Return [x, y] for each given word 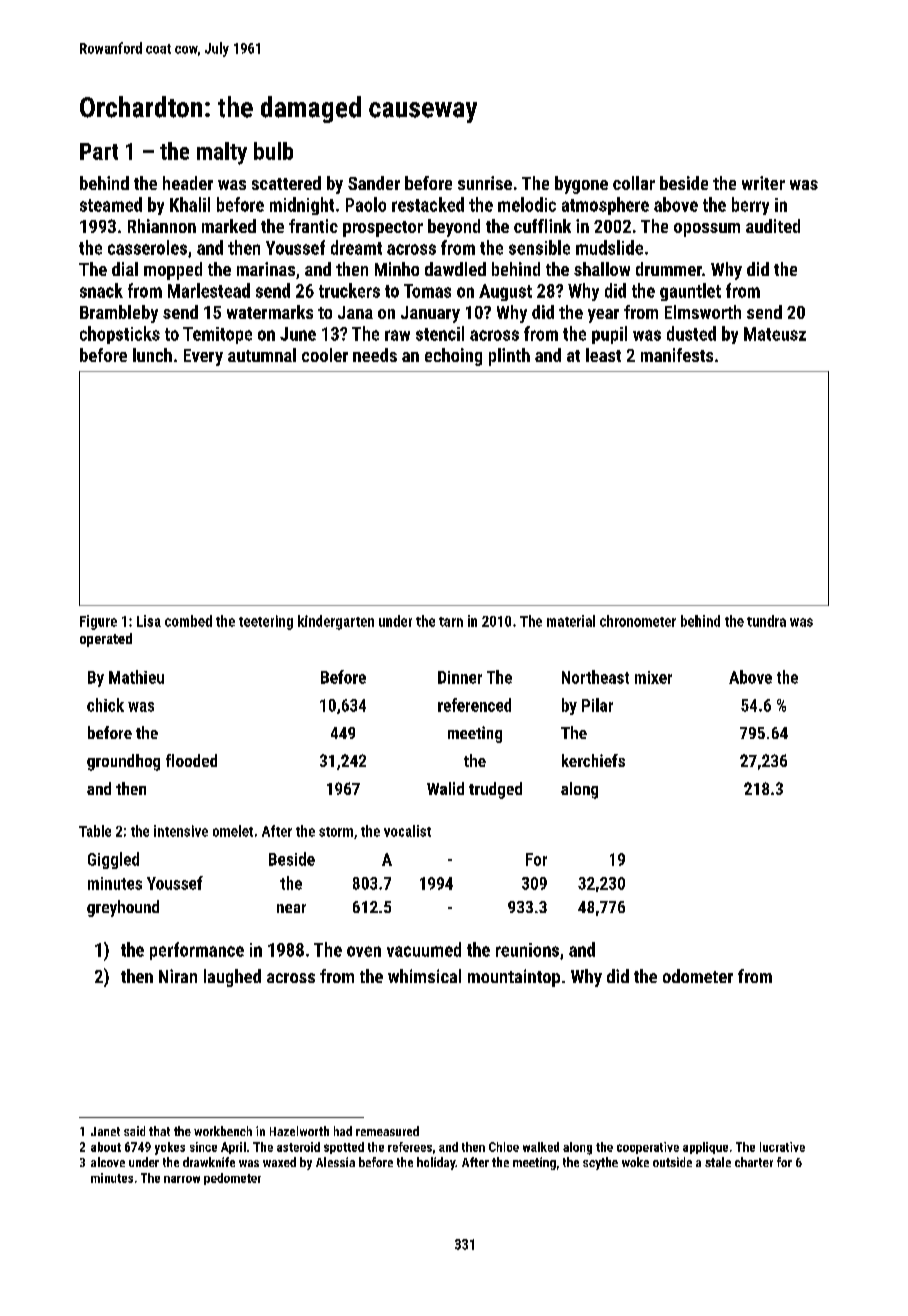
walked [541, 1147]
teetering [266, 622]
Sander [374, 183]
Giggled [113, 860]
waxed [279, 1162]
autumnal [262, 355]
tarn [451, 622]
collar [634, 183]
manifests [677, 355]
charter [754, 1162]
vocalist [407, 831]
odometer [698, 976]
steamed [111, 204]
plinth [509, 357]
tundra [766, 621]
